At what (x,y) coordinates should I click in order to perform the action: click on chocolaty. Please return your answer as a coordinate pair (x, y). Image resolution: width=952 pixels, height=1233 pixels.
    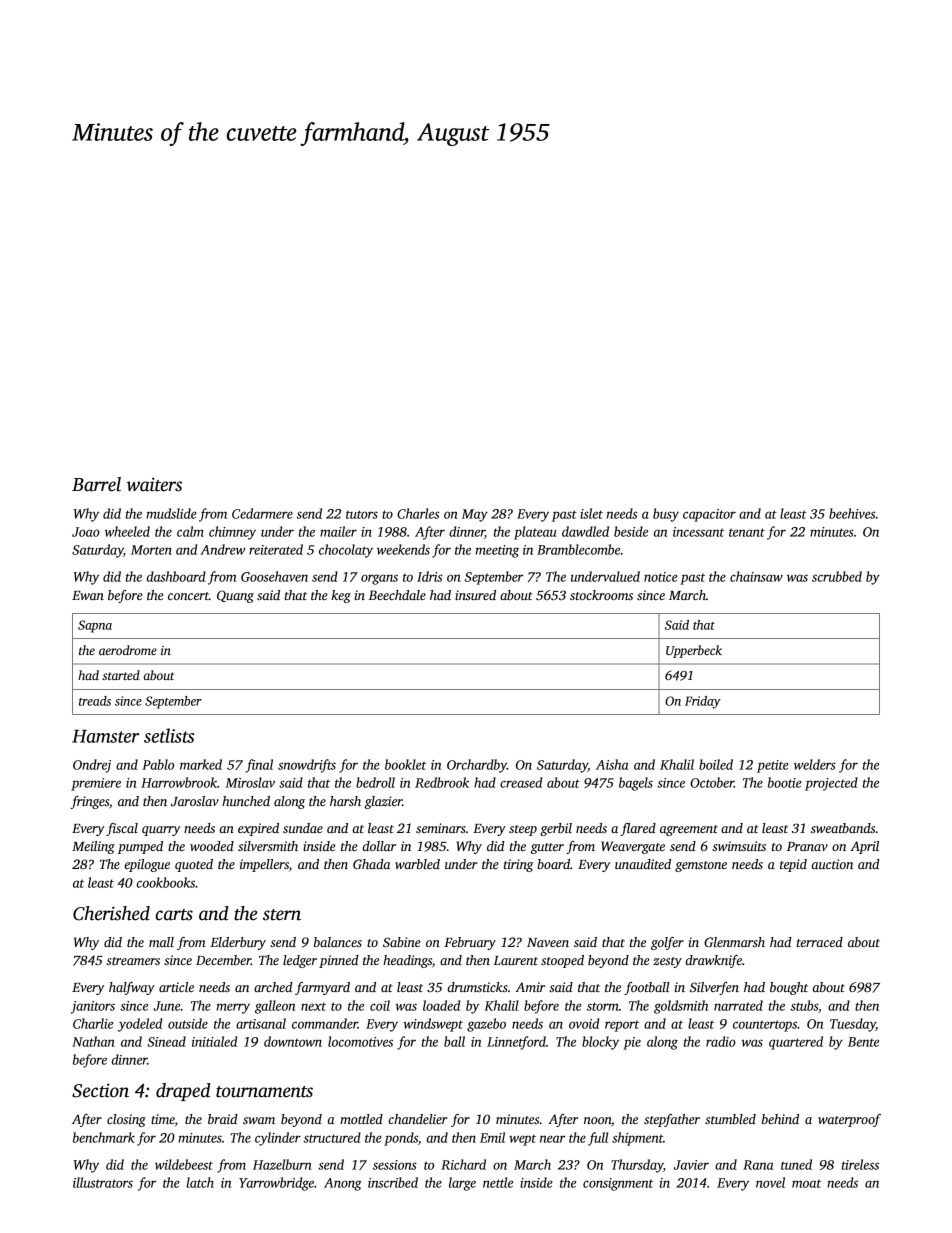
    Looking at the image, I should click on (346, 551).
